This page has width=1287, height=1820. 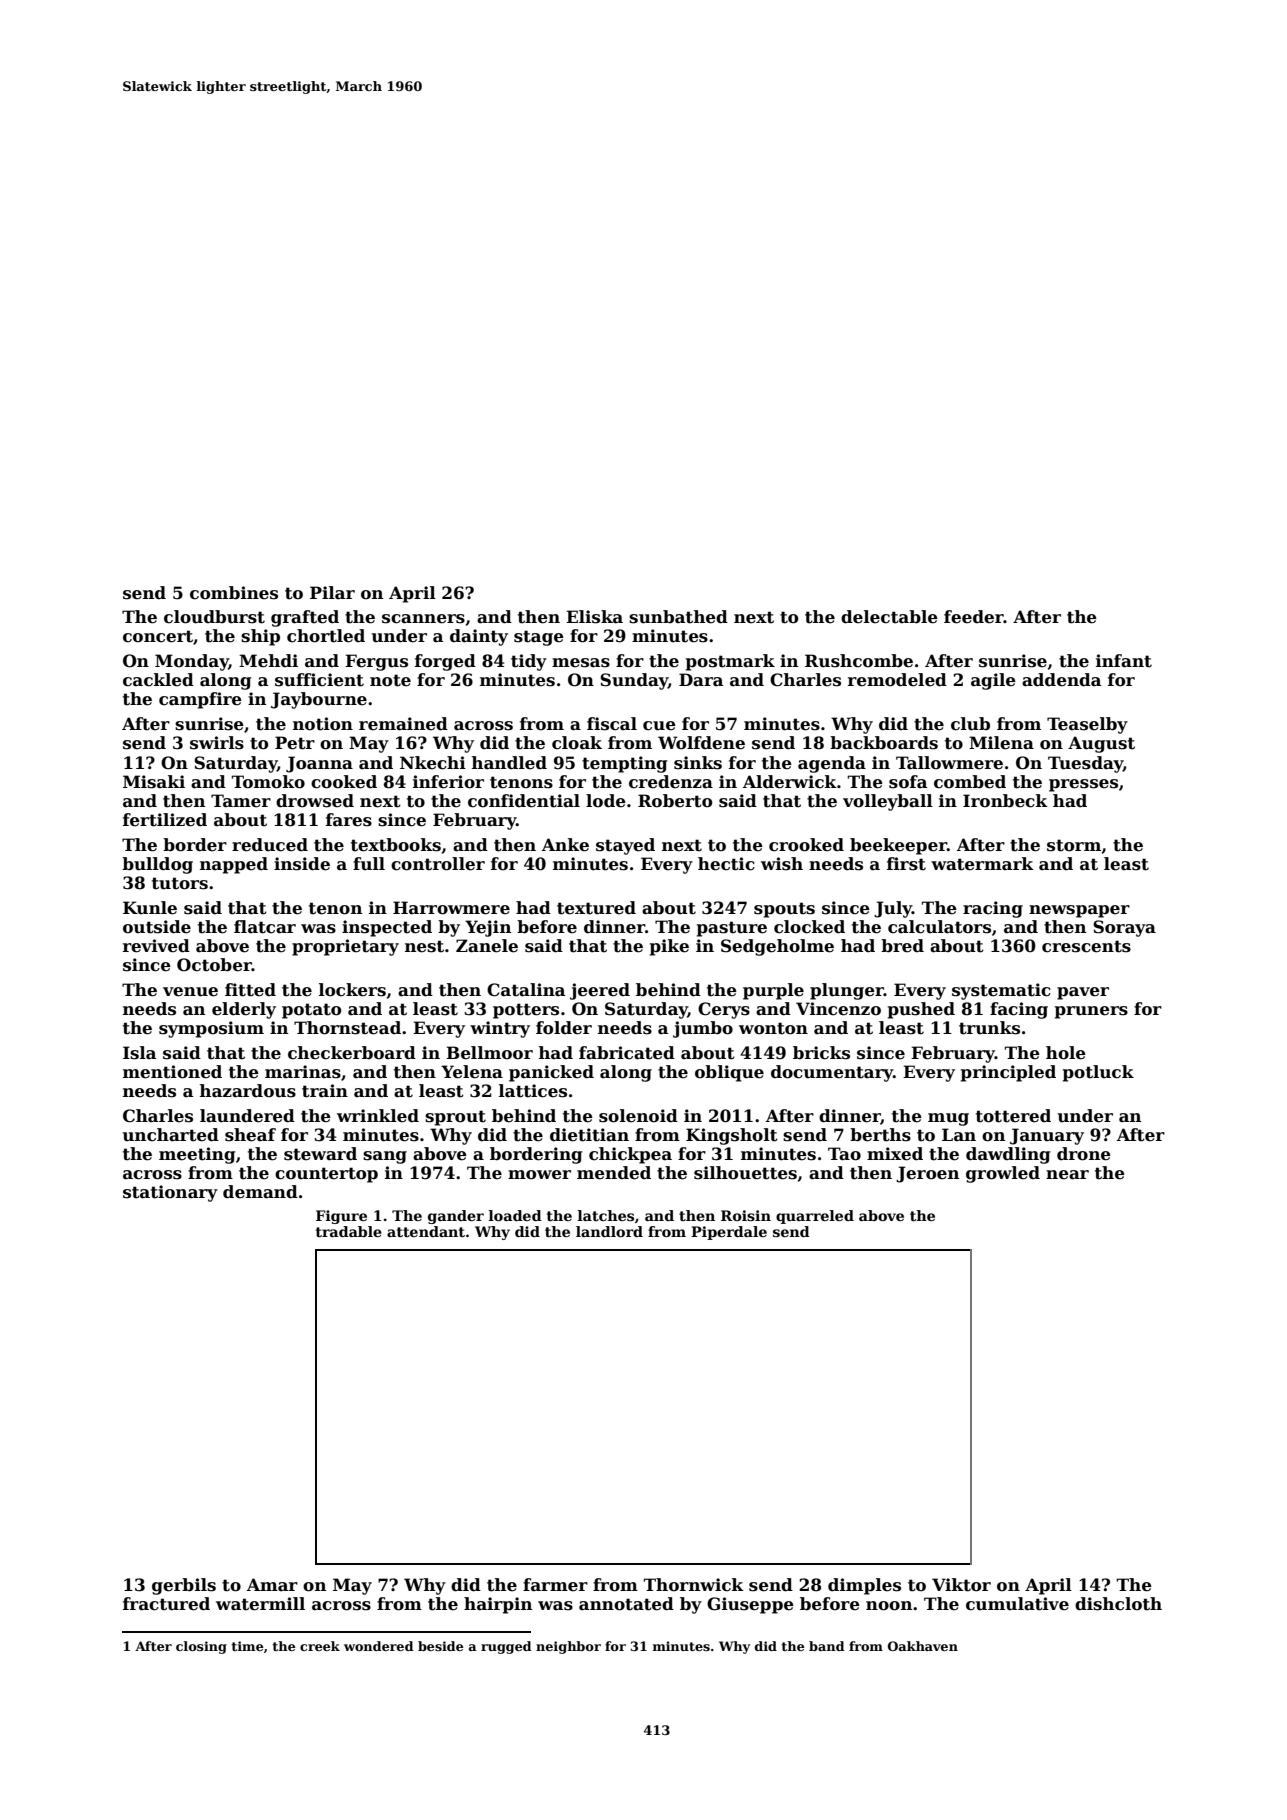 I want to click on gerbils, so click(x=184, y=1586).
